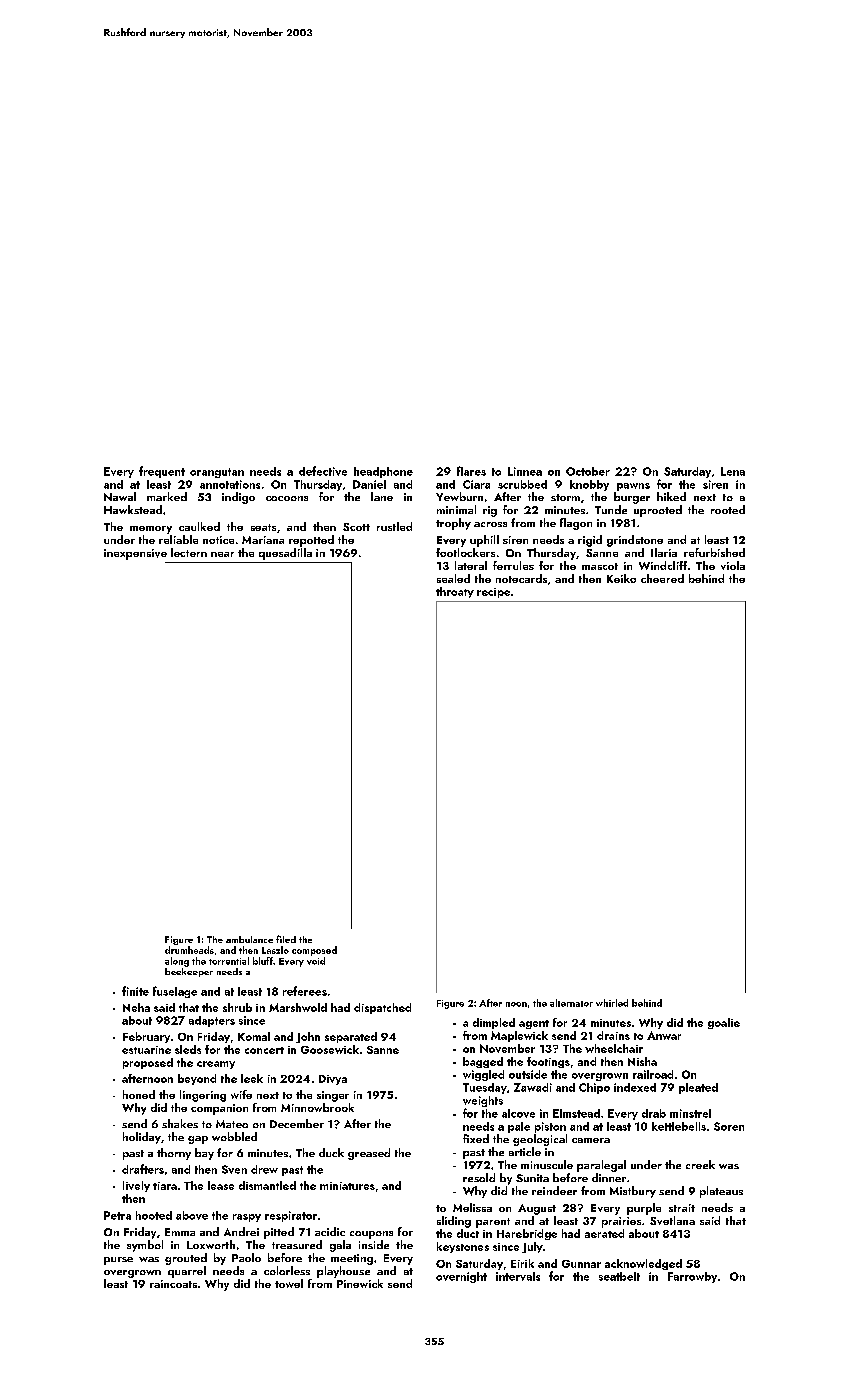 Image resolution: width=849 pixels, height=1400 pixels. I want to click on beyond, so click(197, 1079).
